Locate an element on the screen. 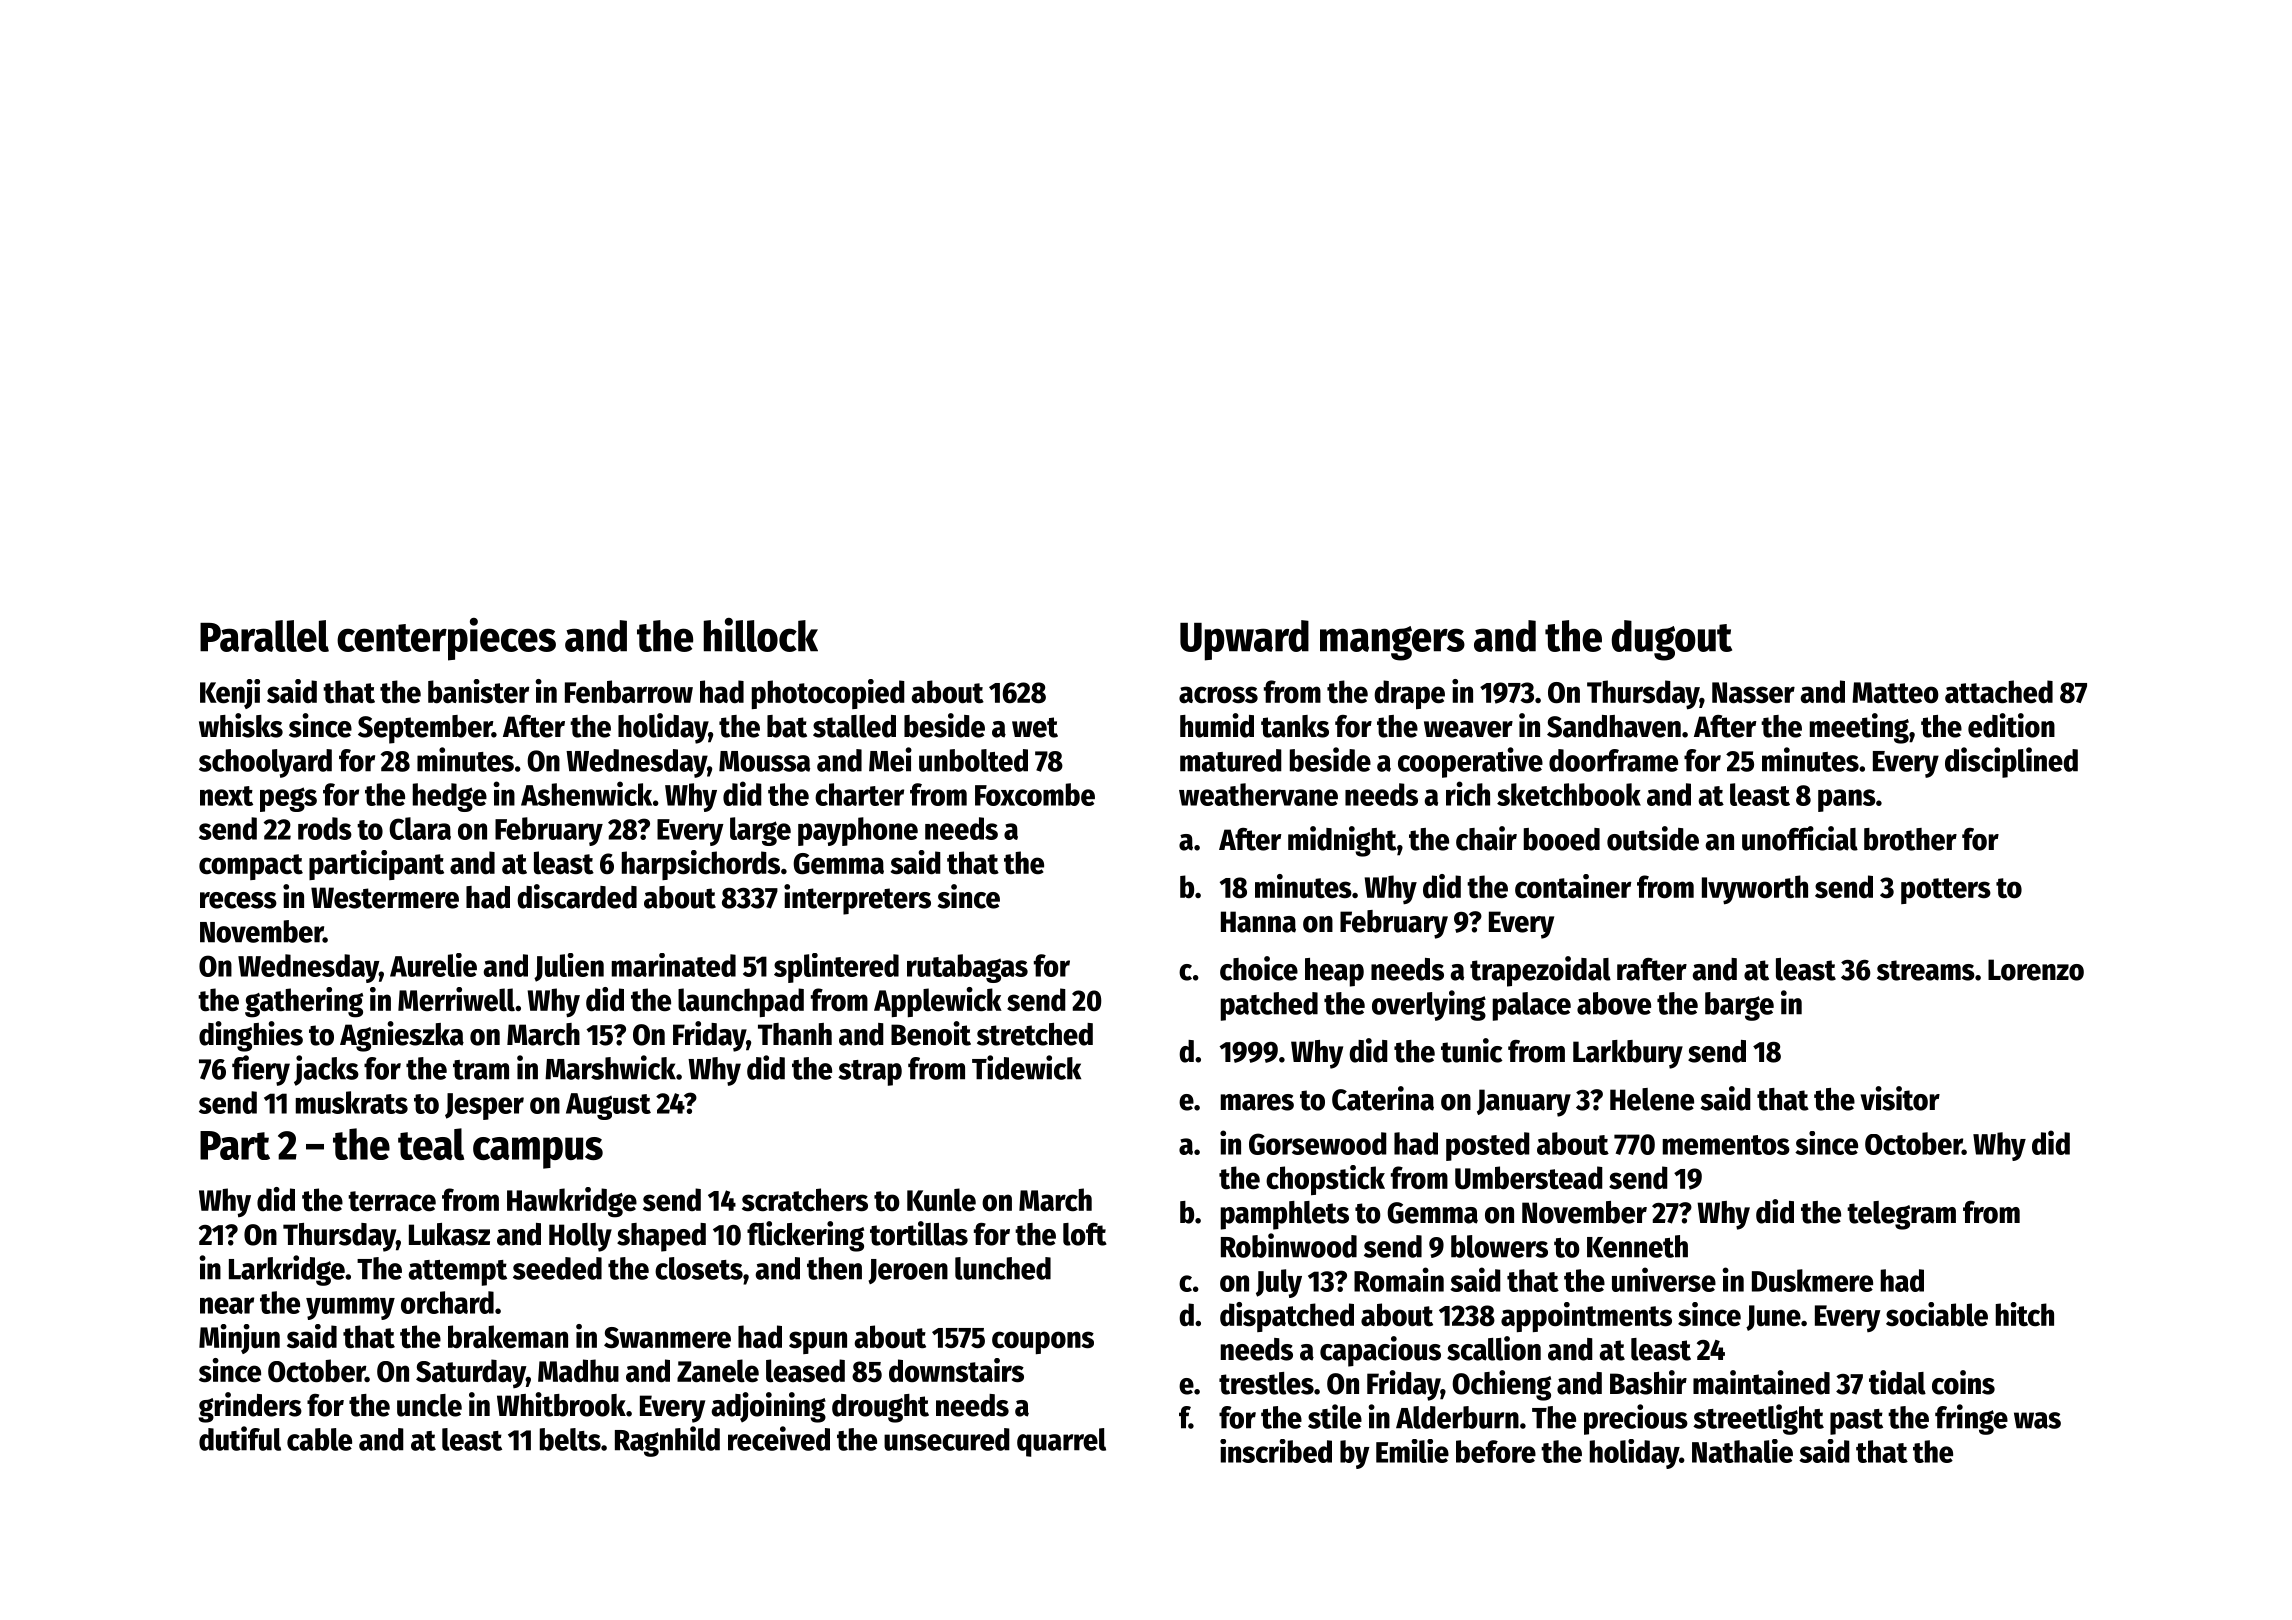  payphone is located at coordinates (858, 831).
